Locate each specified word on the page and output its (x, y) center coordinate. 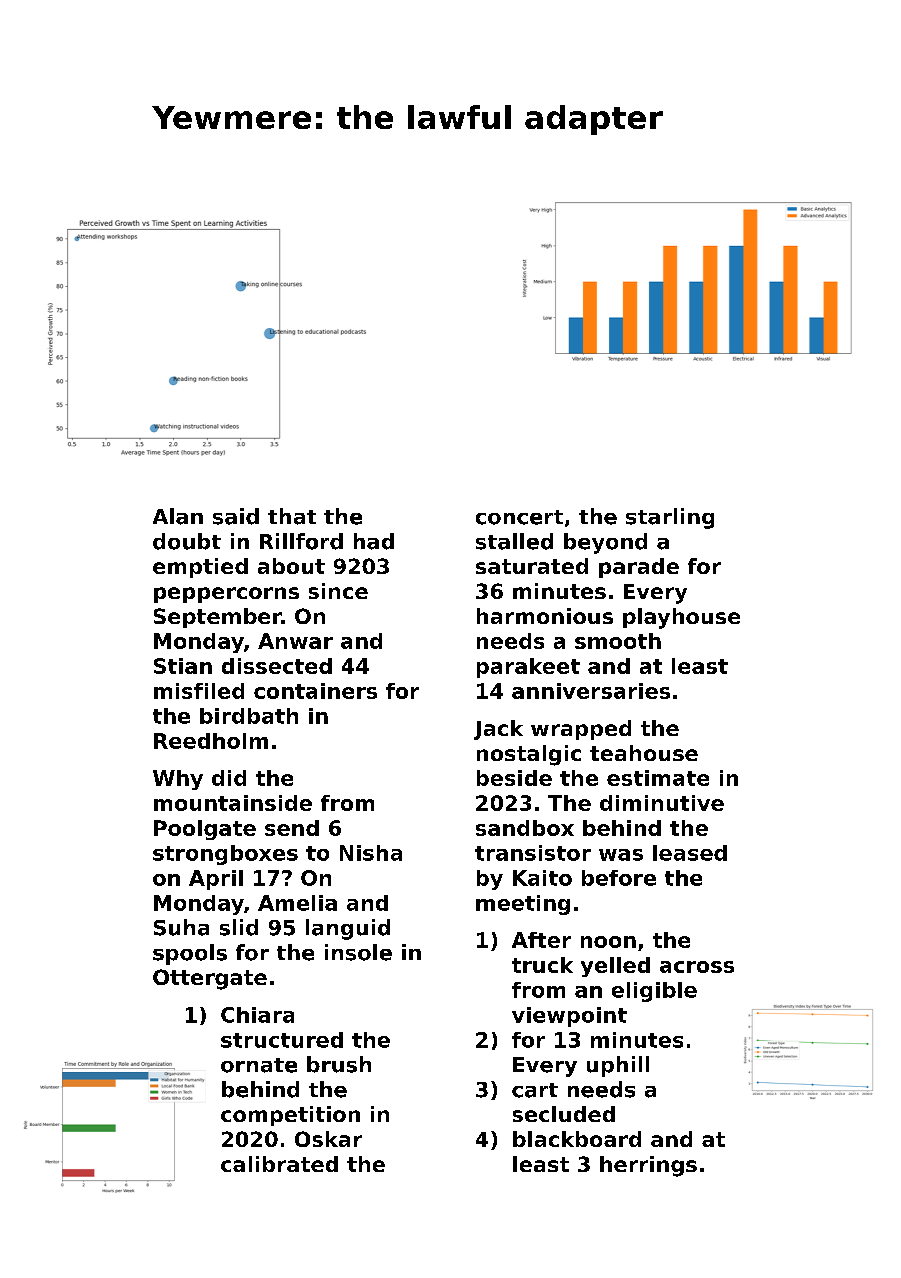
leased (690, 853)
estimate (658, 778)
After (541, 940)
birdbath (249, 716)
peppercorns (226, 595)
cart (535, 1090)
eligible (654, 992)
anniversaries (591, 691)
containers (315, 691)
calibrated (279, 1164)
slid (239, 927)
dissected (277, 666)
